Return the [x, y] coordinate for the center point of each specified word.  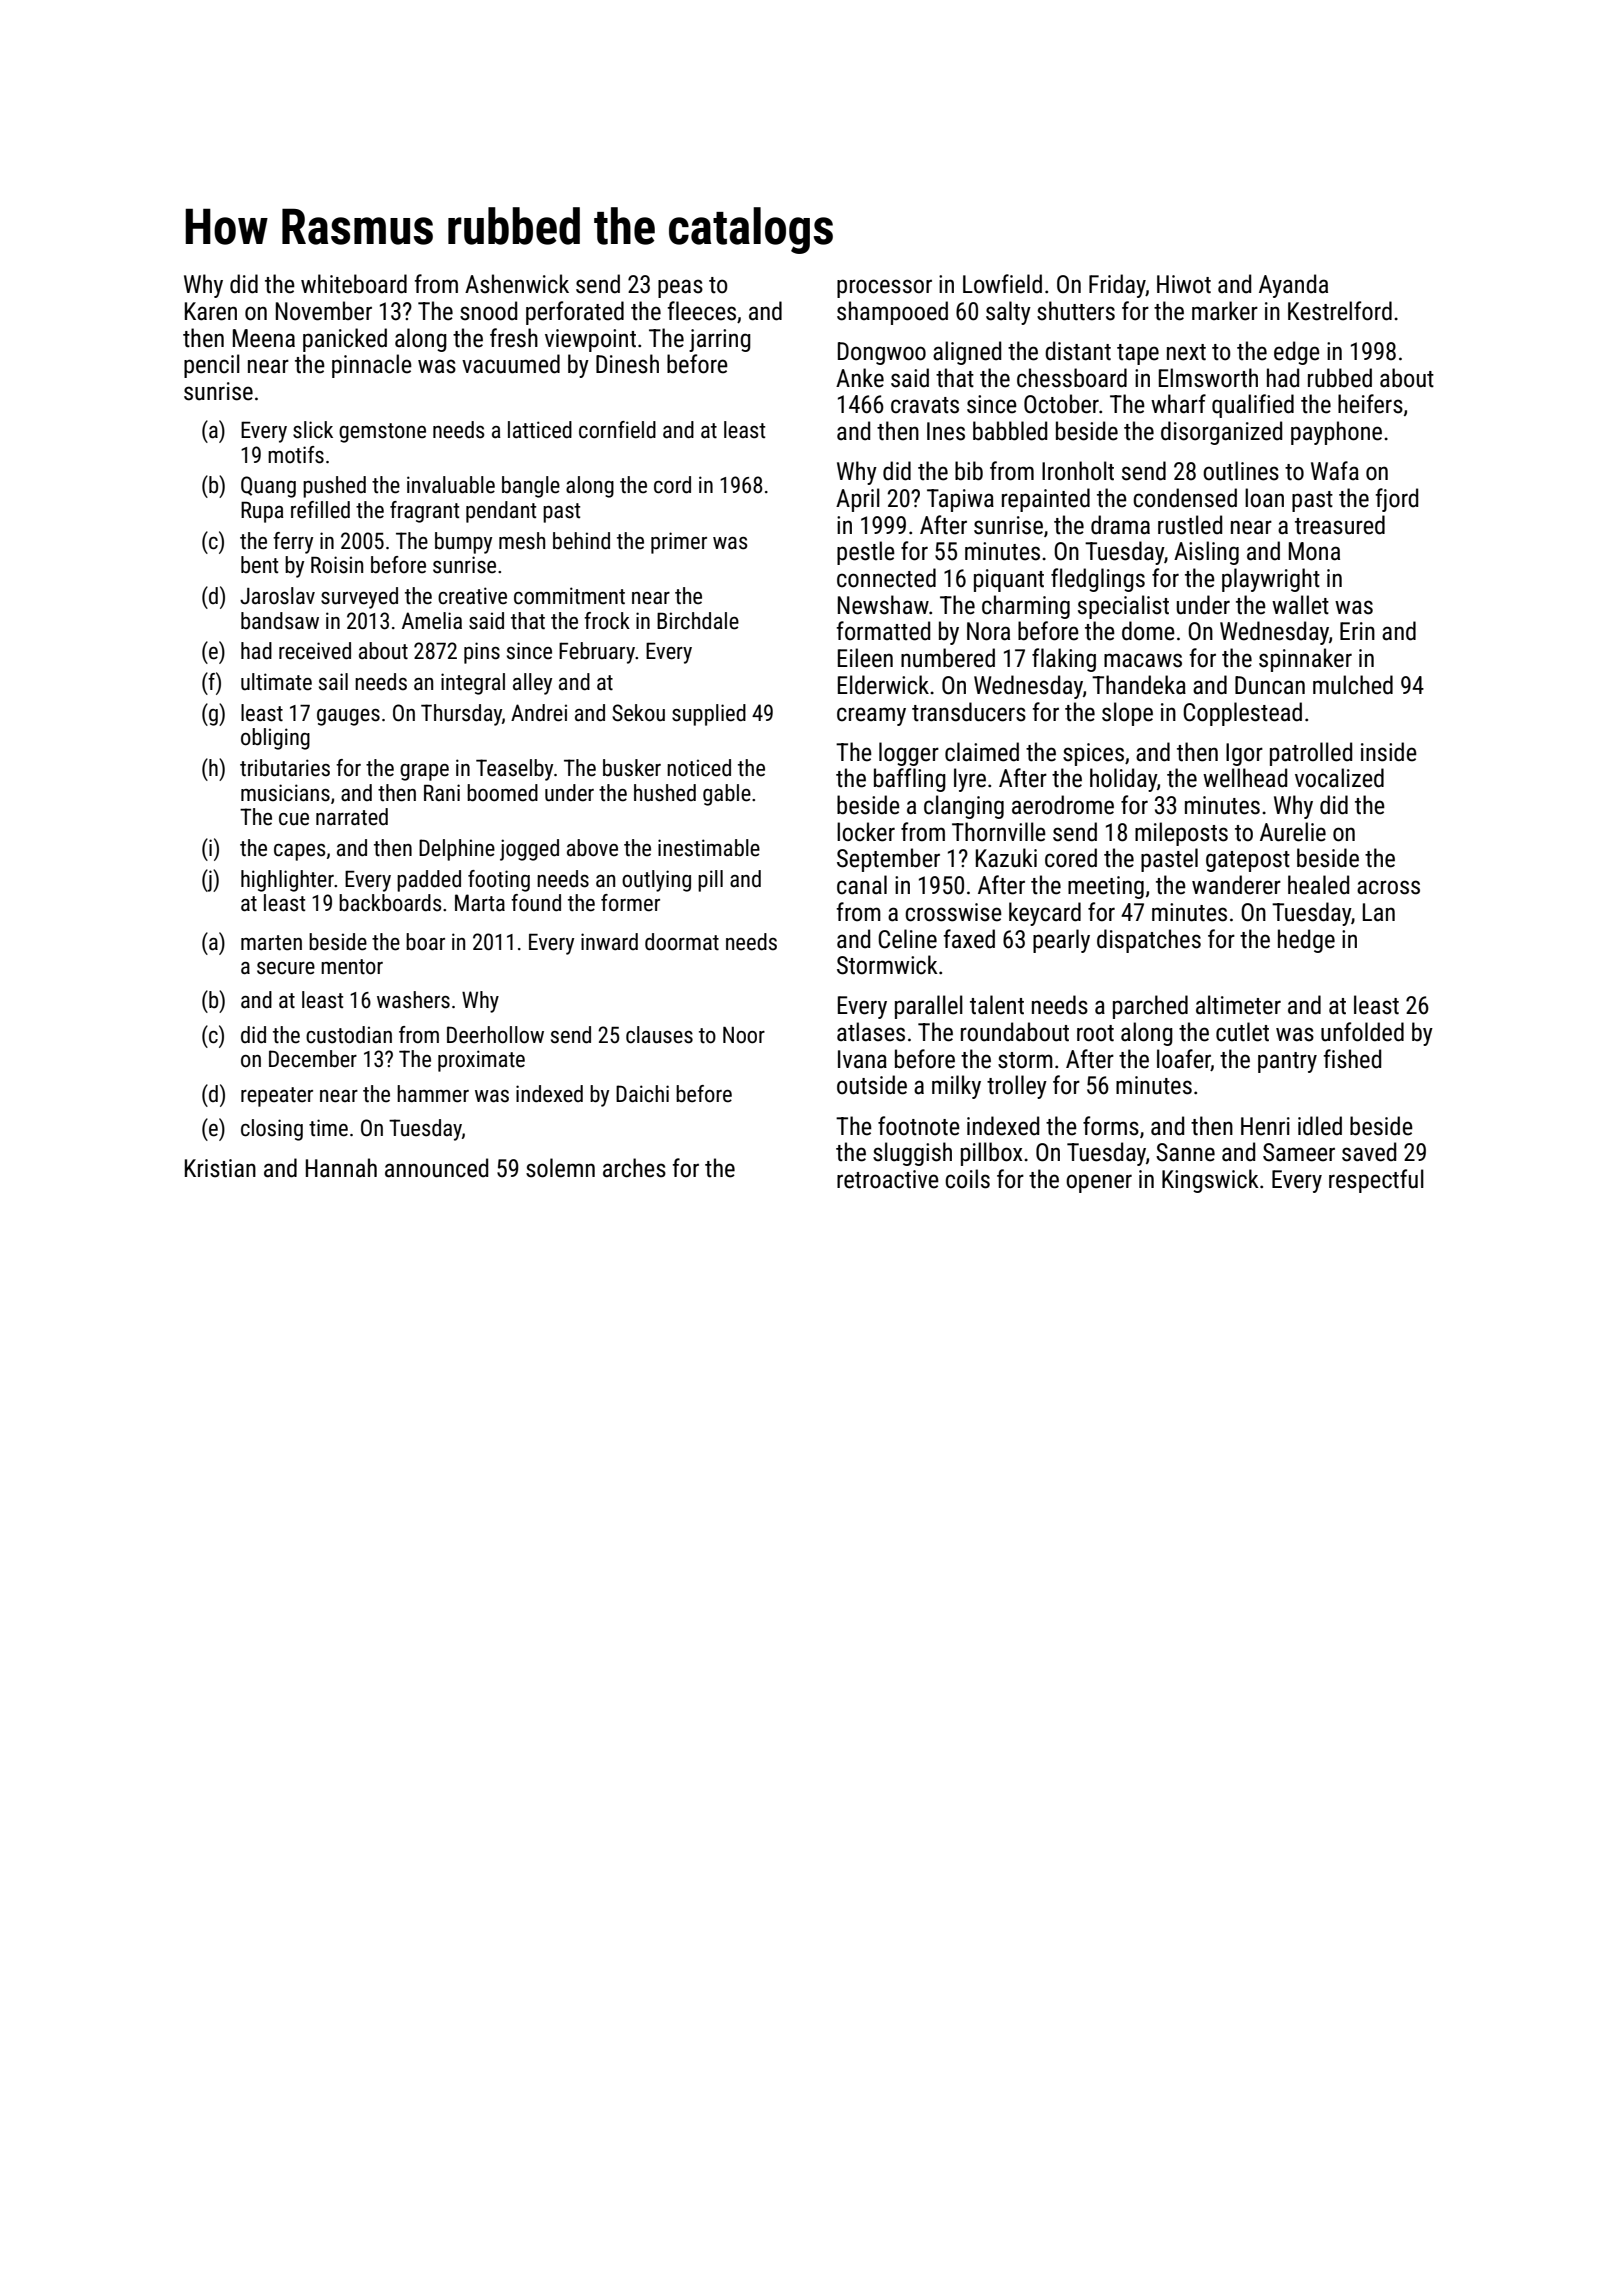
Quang [268, 487]
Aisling [1206, 553]
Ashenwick [517, 284]
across [1388, 887]
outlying [656, 881]
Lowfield [1002, 284]
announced [436, 1168]
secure [286, 968]
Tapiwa [960, 500]
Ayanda [1293, 286]
